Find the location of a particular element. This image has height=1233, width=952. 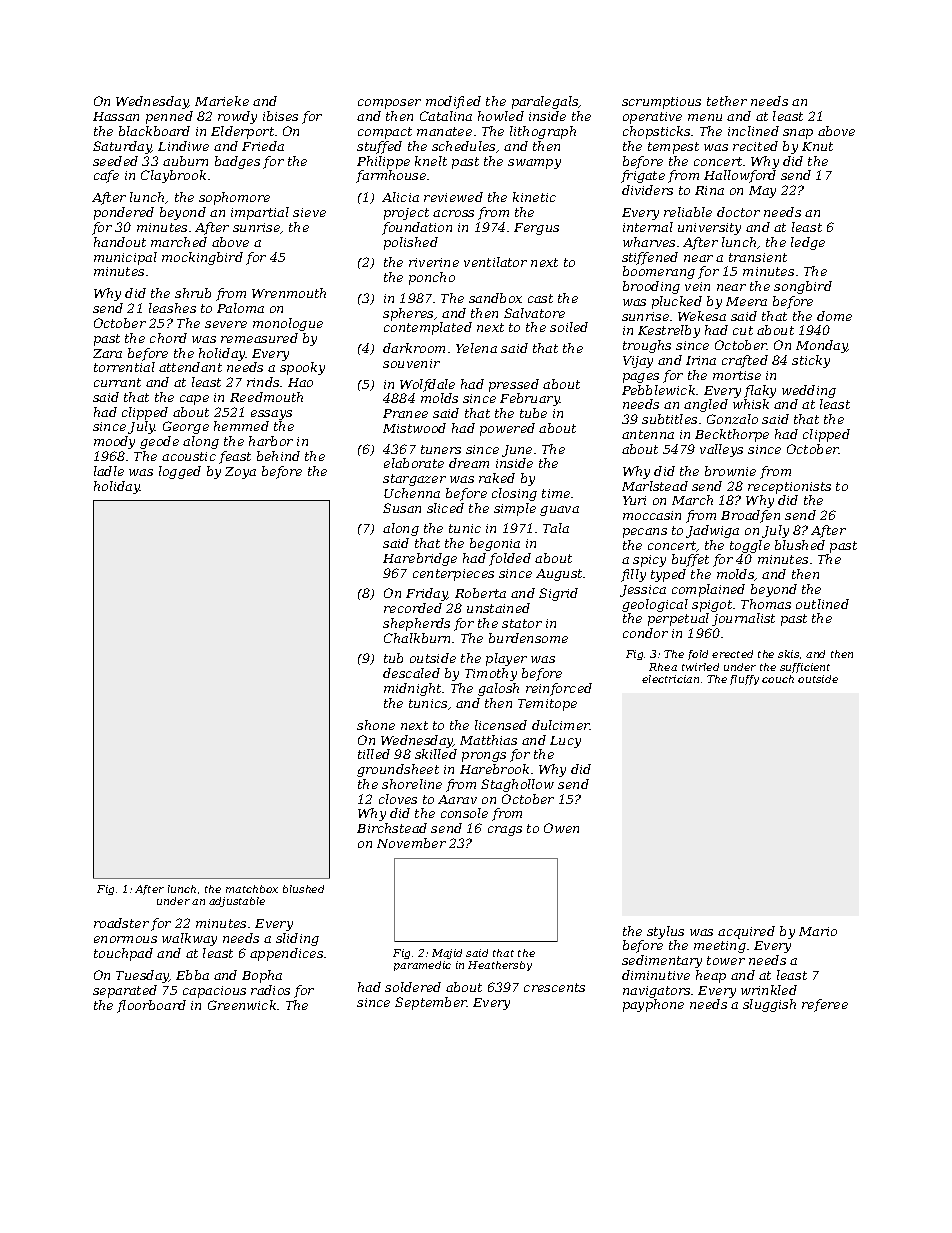

Hassan is located at coordinates (116, 116).
